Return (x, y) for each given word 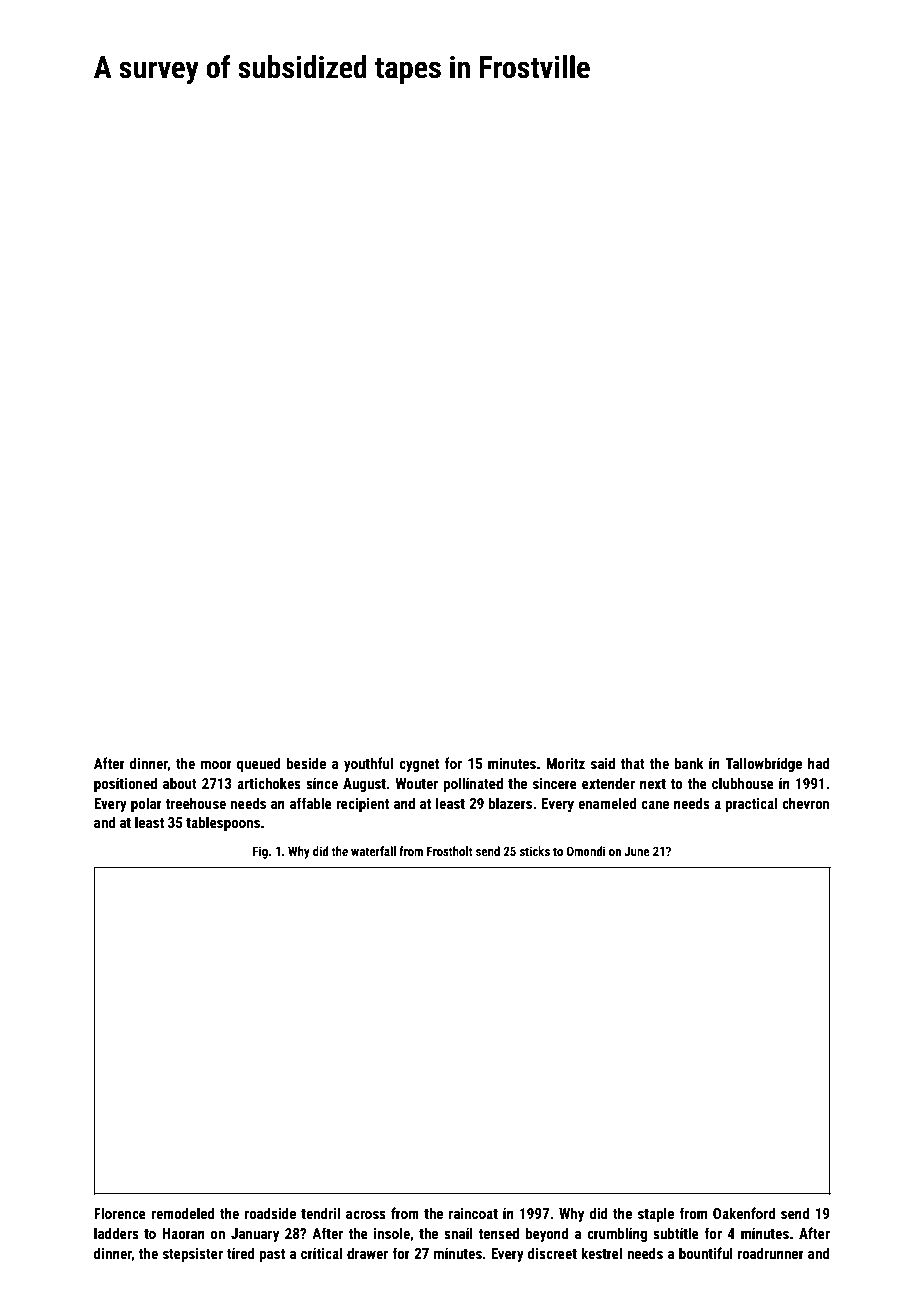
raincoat (473, 1213)
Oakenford (744, 1213)
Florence (120, 1213)
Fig (260, 852)
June (636, 851)
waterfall (373, 851)
